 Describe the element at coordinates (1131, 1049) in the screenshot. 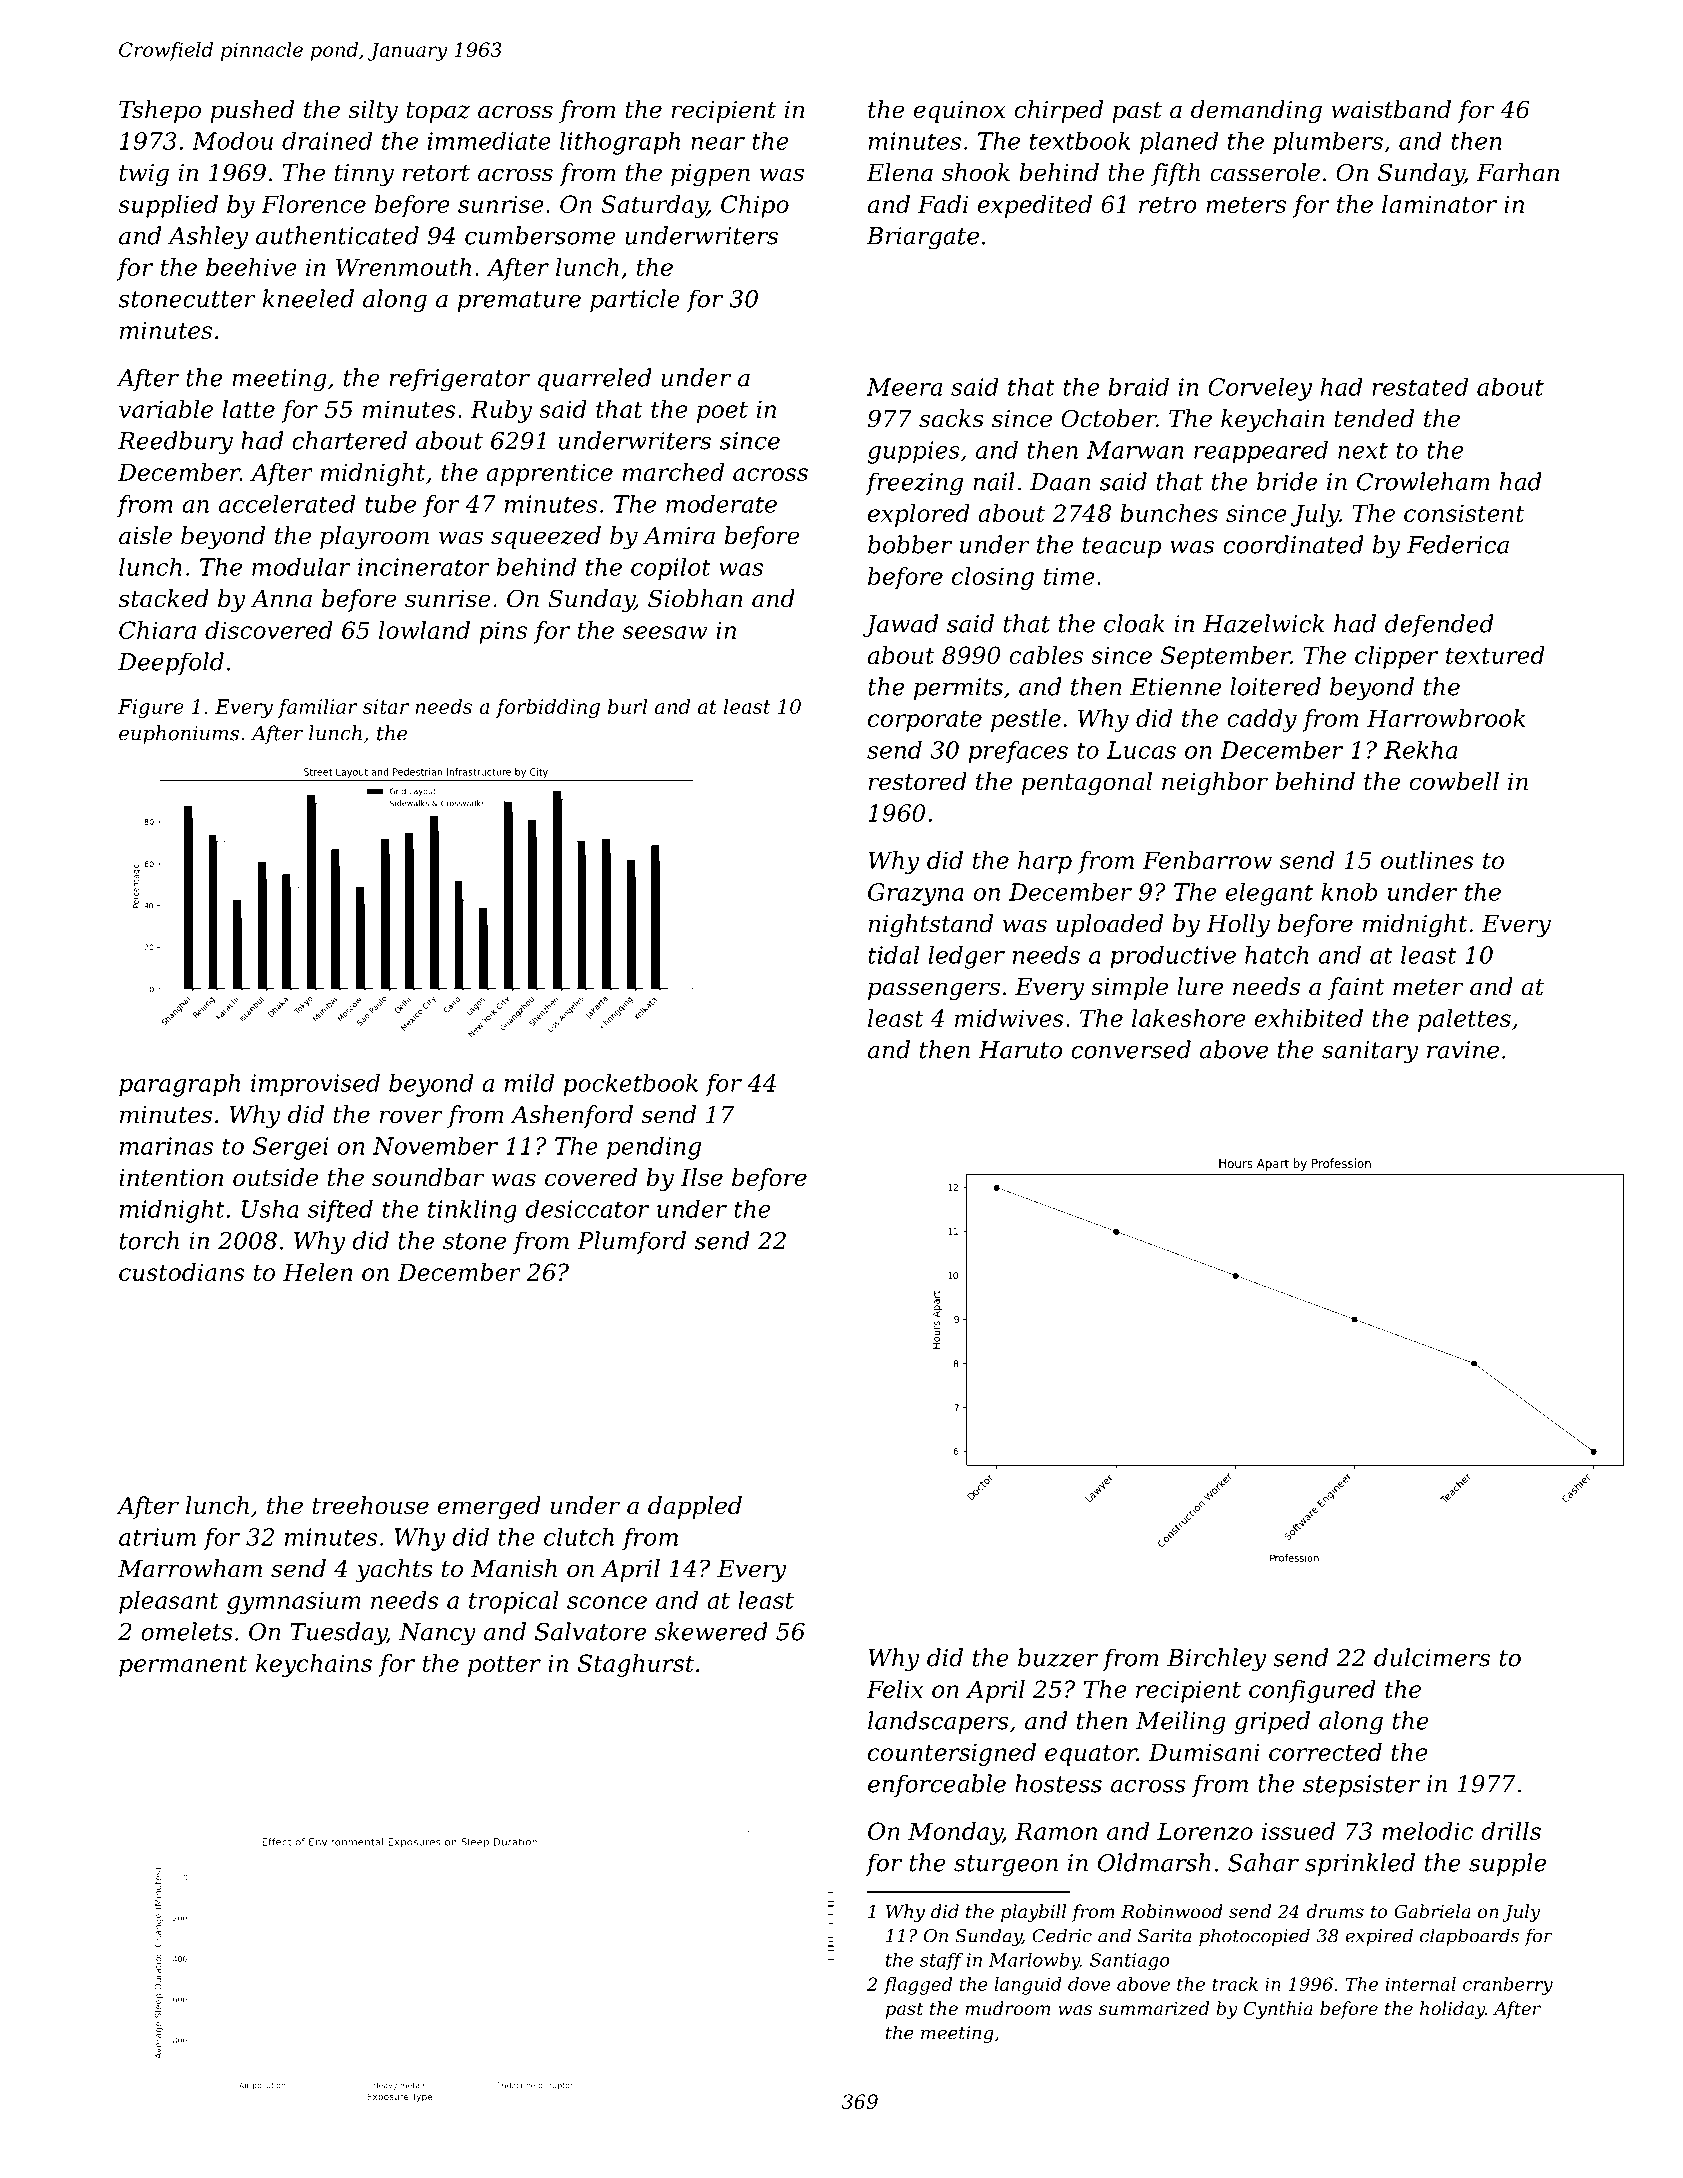

I see `conversed` at that location.
